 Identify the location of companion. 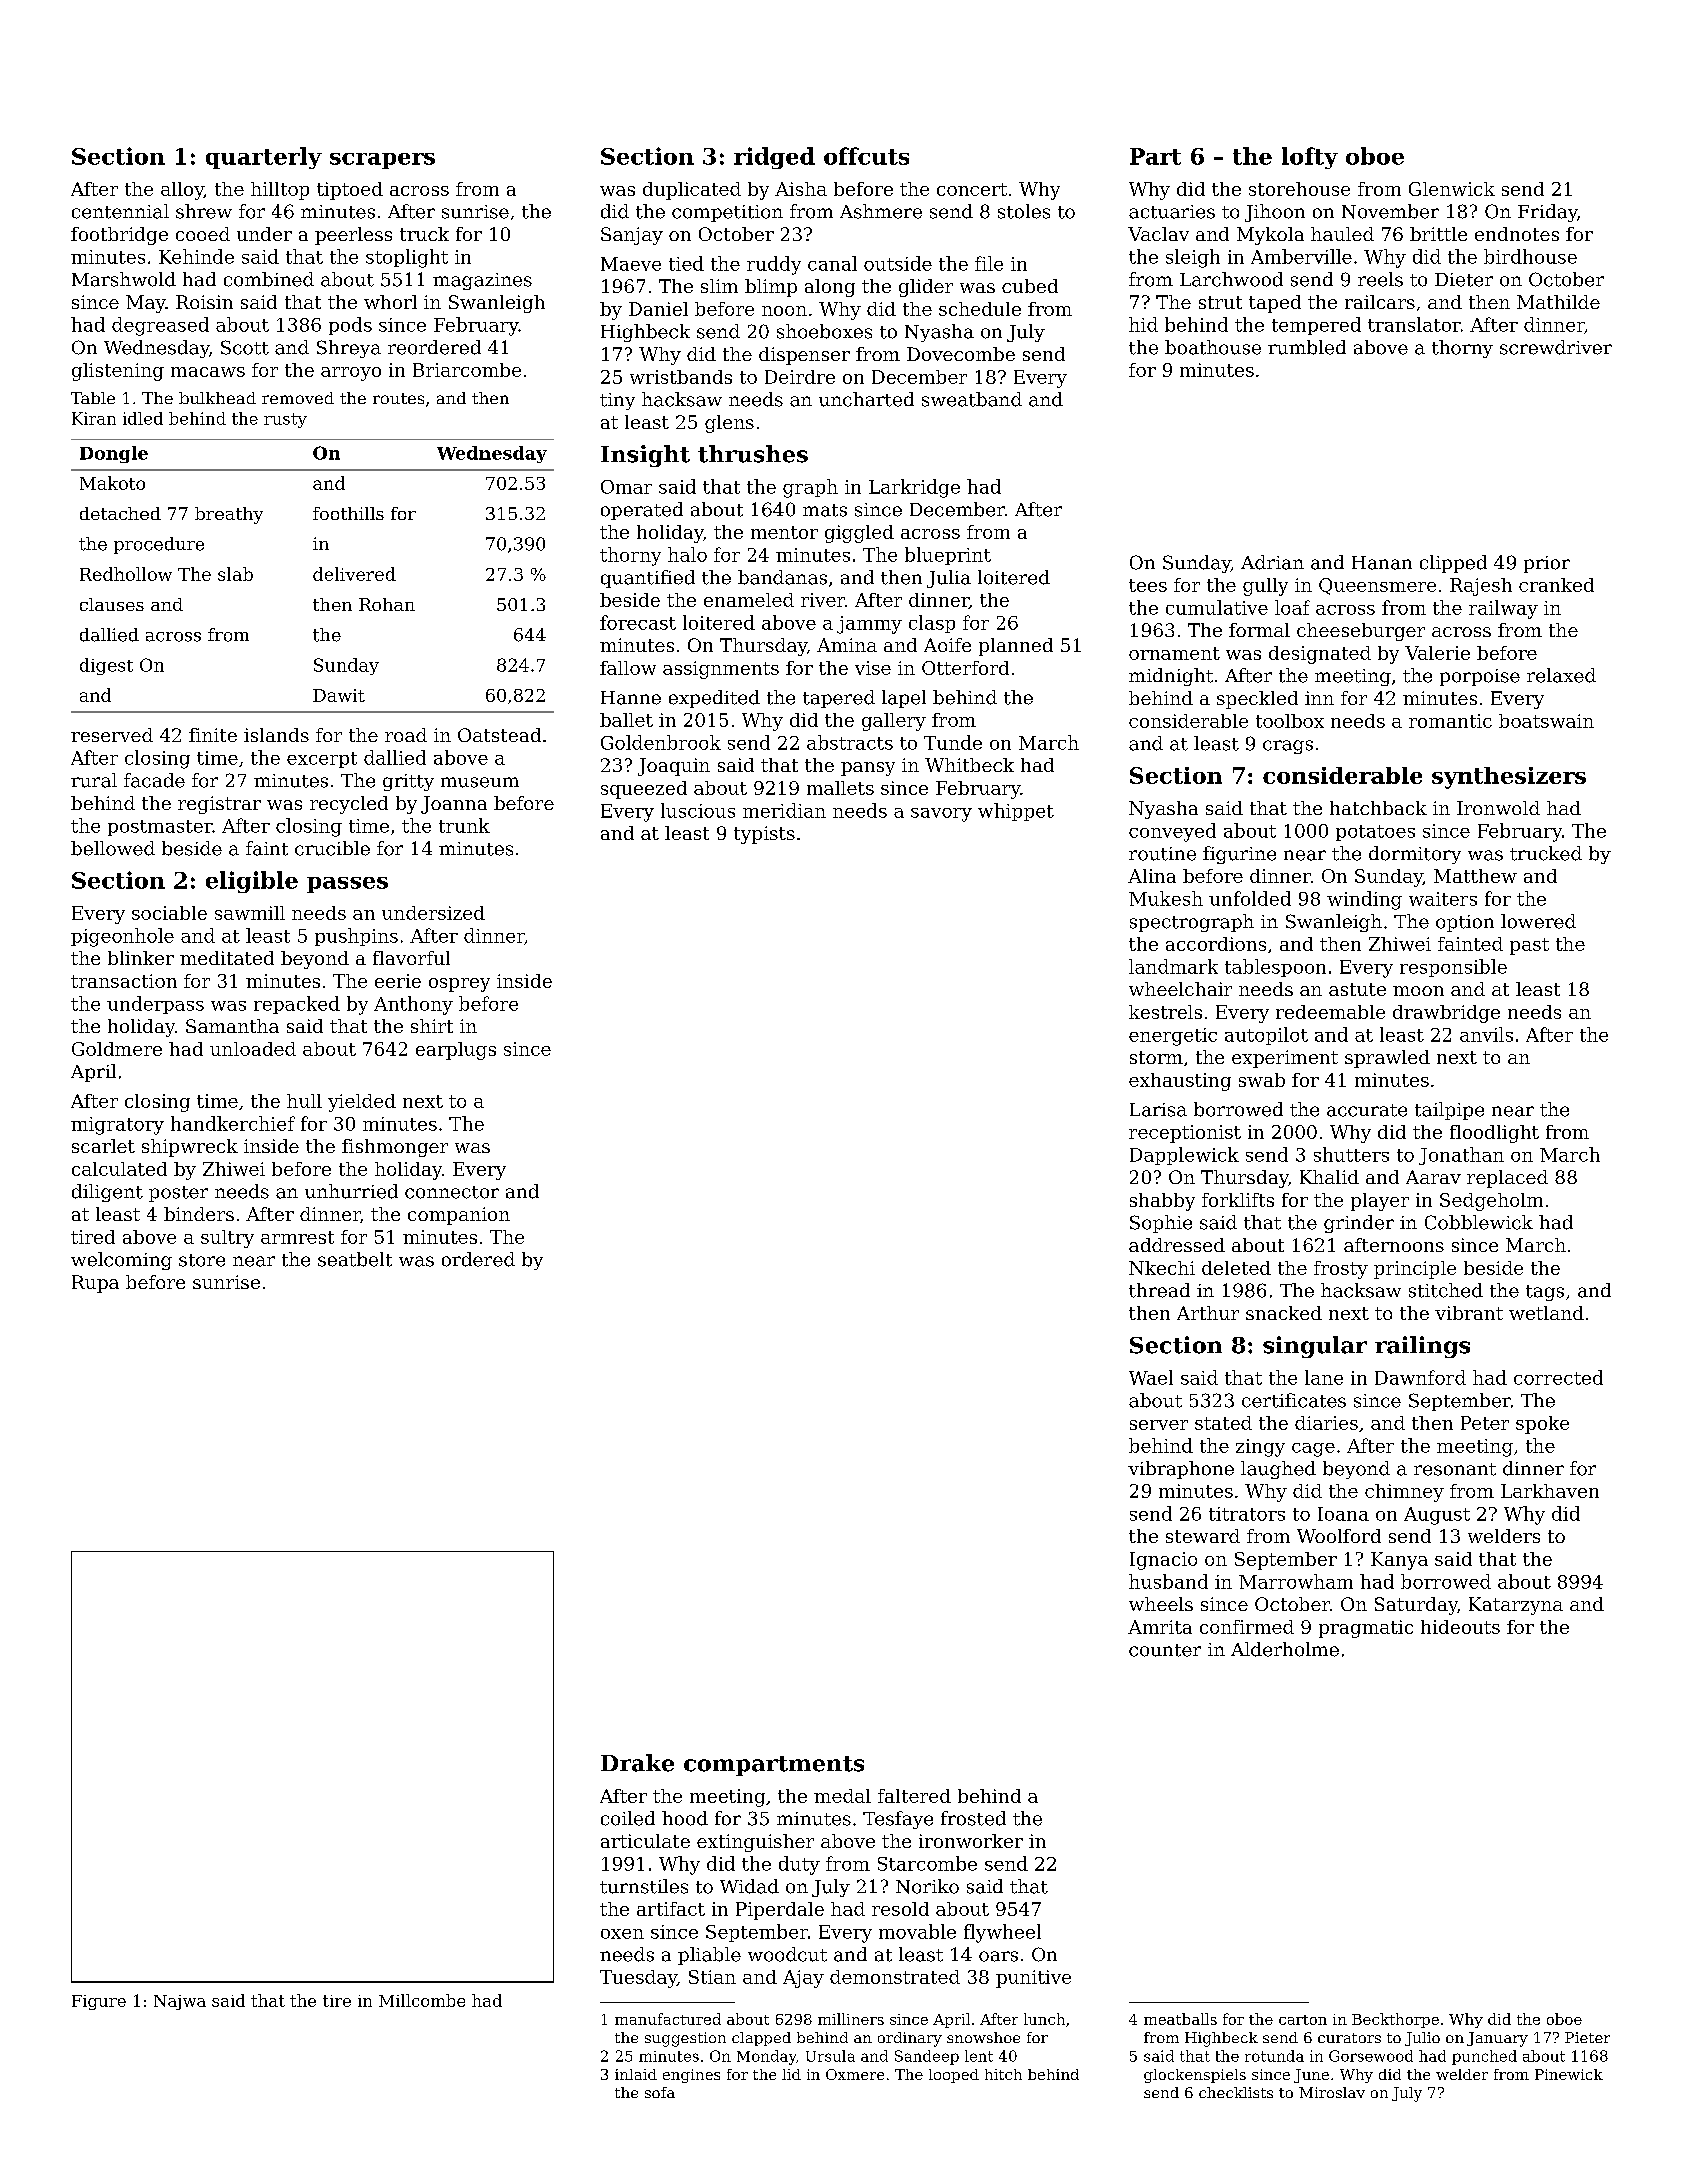
(459, 1216).
